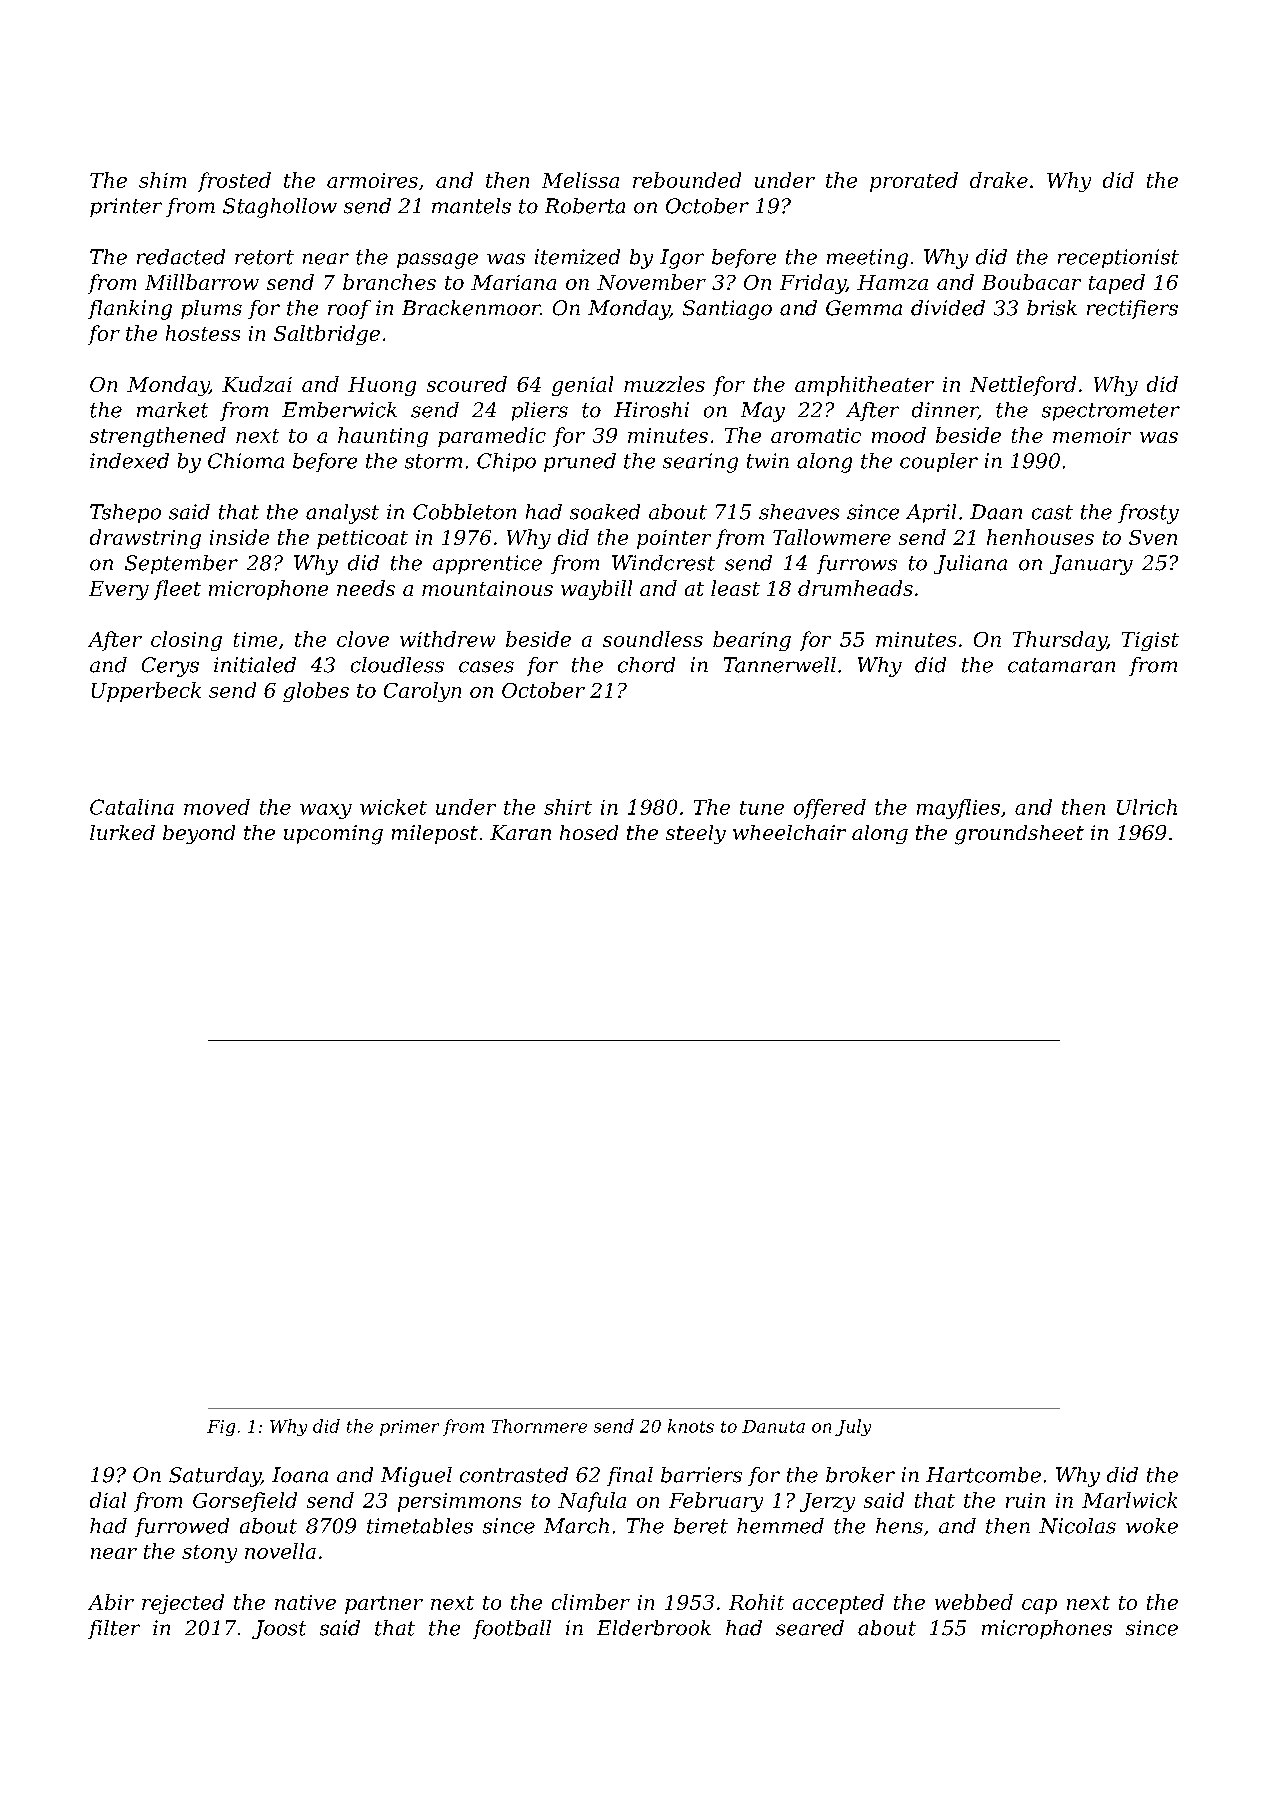 The width and height of the document is (1268, 1794). I want to click on steely, so click(696, 834).
